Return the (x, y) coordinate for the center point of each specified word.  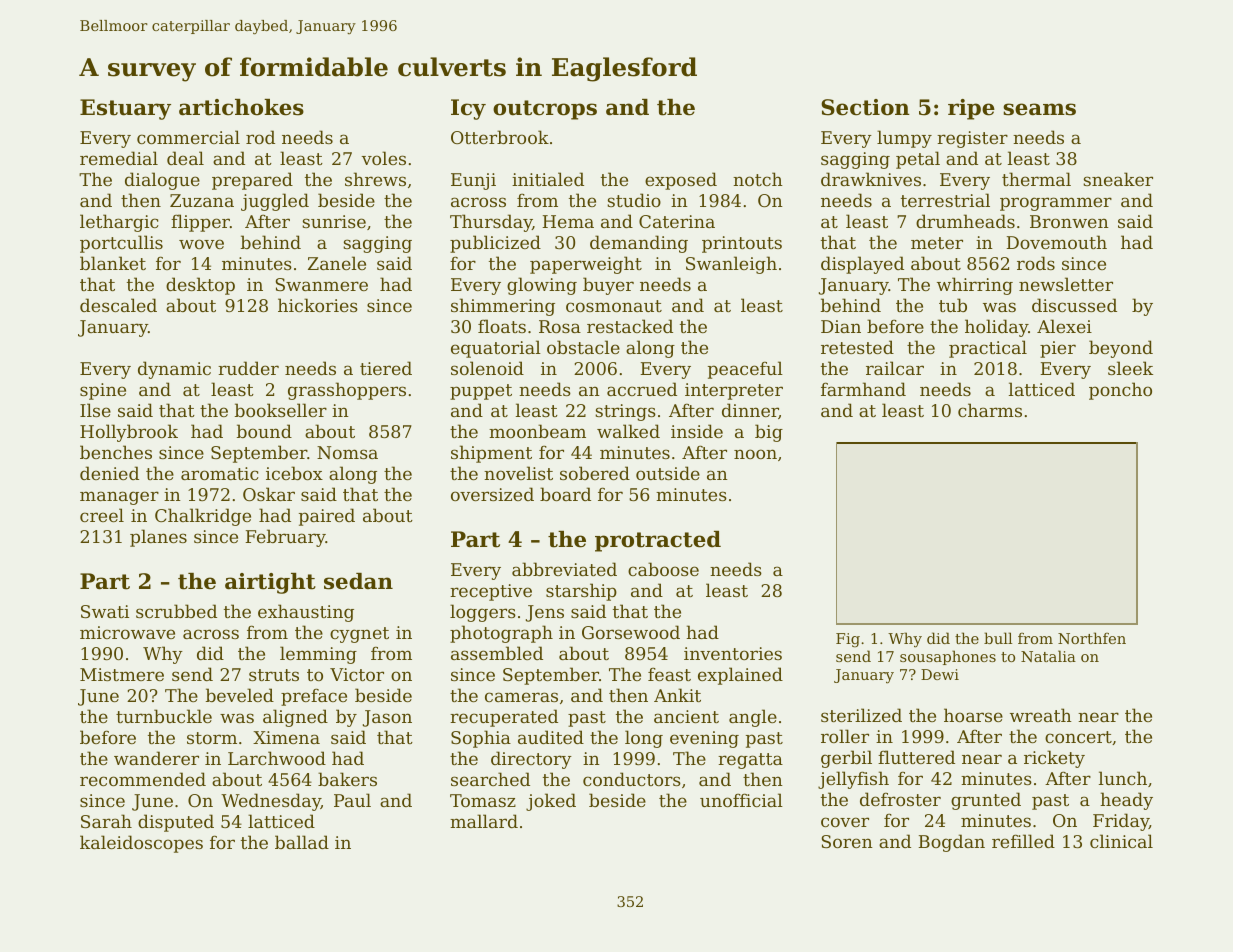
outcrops (545, 110)
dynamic (174, 370)
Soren (847, 841)
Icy (468, 109)
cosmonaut (614, 306)
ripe (971, 109)
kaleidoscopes (141, 844)
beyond (1121, 349)
